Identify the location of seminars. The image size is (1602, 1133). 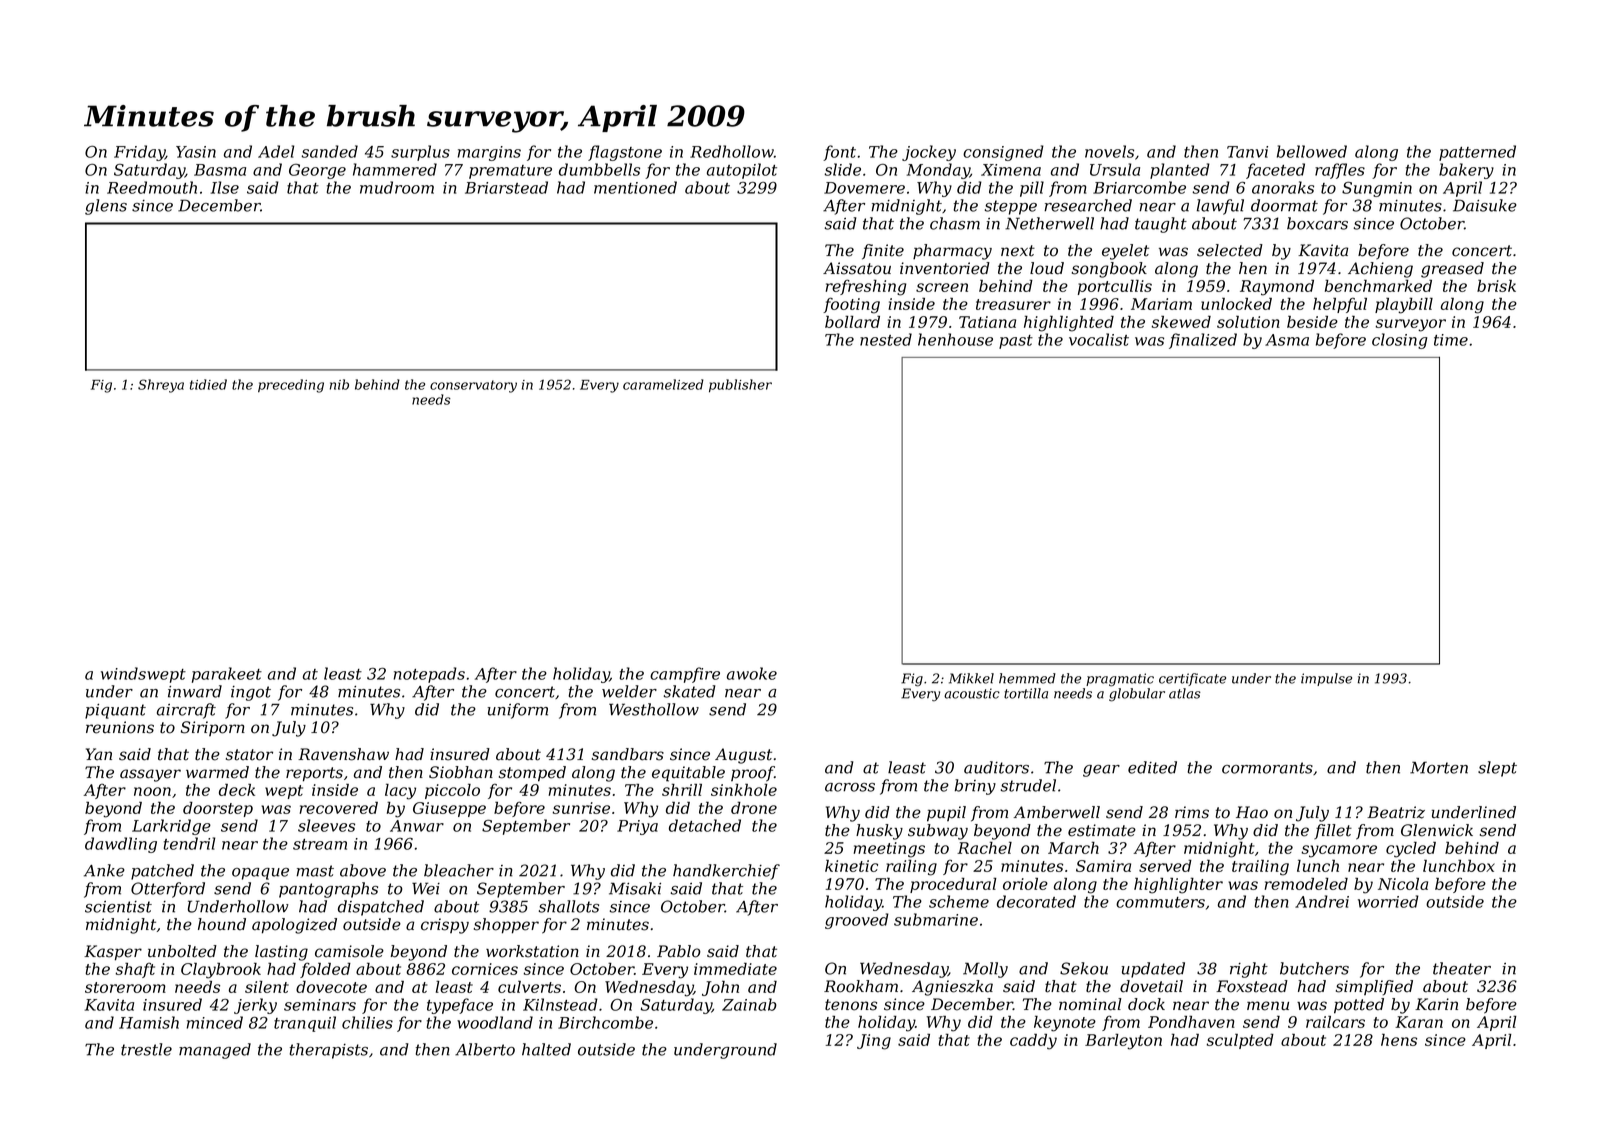
(320, 1005).
